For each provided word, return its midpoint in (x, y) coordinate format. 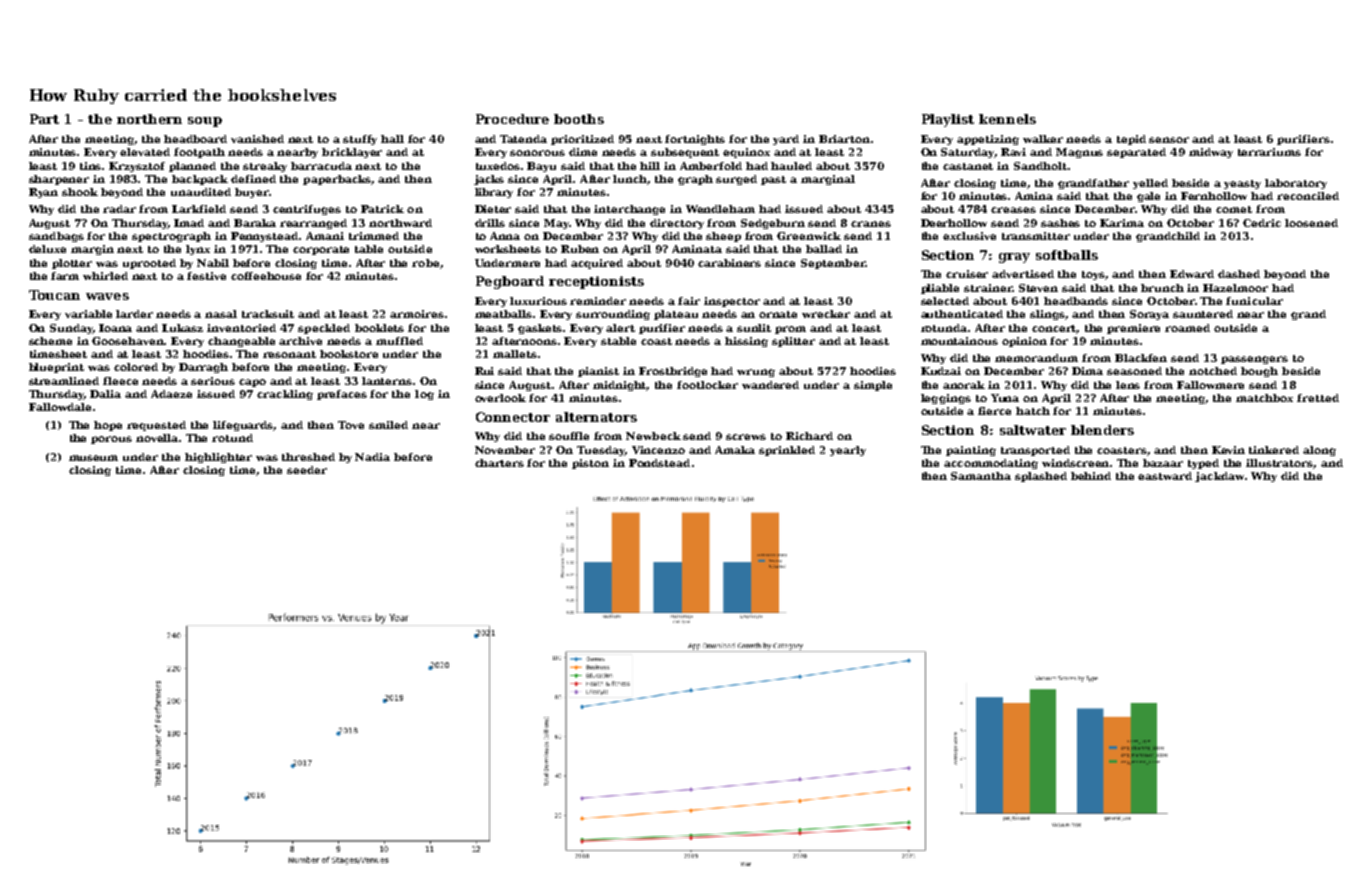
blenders (1102, 430)
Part (44, 119)
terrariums (1269, 152)
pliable (940, 289)
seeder (307, 470)
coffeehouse (266, 276)
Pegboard (510, 282)
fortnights (695, 140)
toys (1094, 275)
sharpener (59, 180)
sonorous (537, 153)
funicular (1254, 301)
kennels (1007, 119)
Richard (809, 436)
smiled (388, 425)
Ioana (115, 328)
